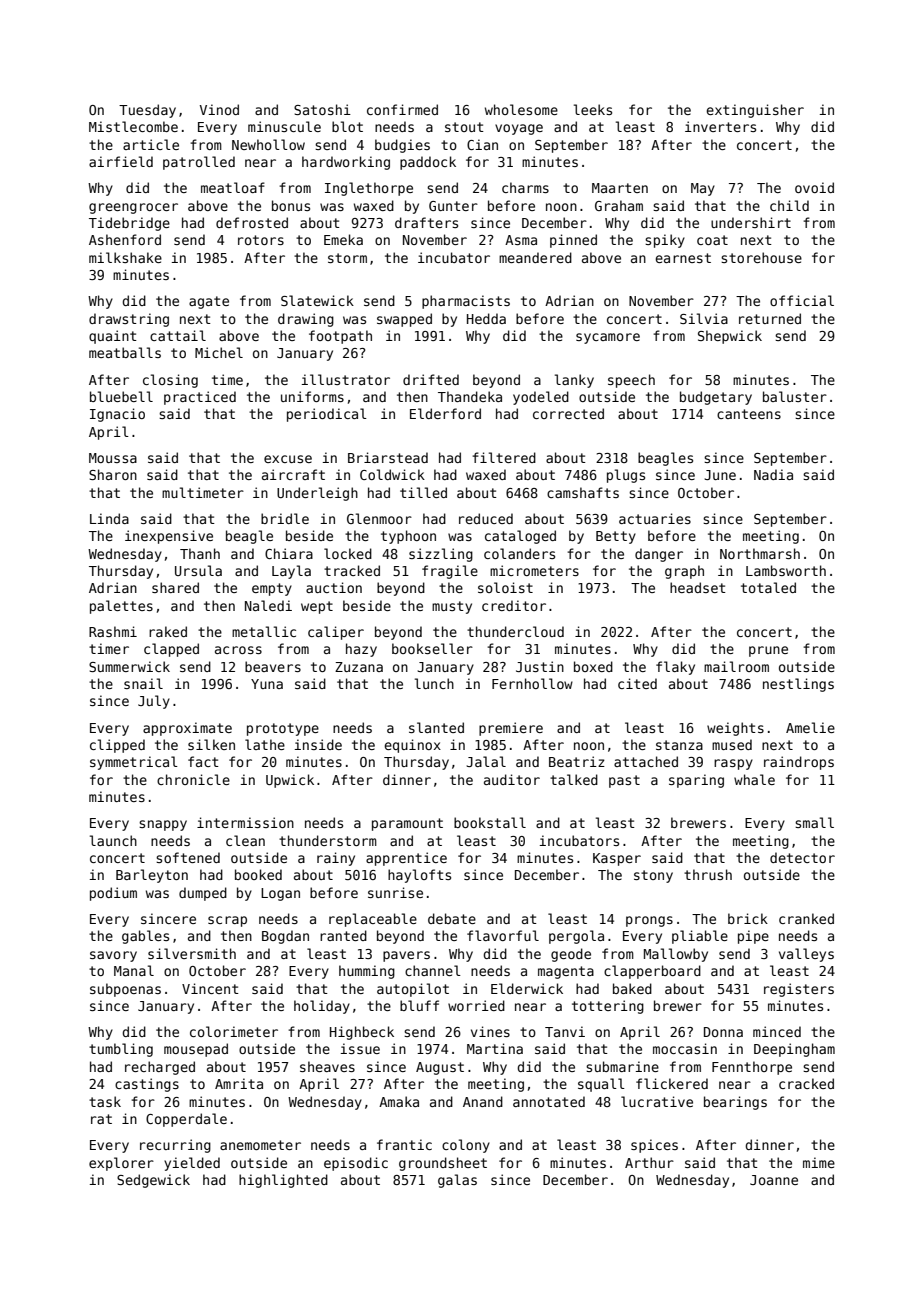  What do you see at coordinates (704, 318) in the screenshot?
I see `Silvia` at bounding box center [704, 318].
